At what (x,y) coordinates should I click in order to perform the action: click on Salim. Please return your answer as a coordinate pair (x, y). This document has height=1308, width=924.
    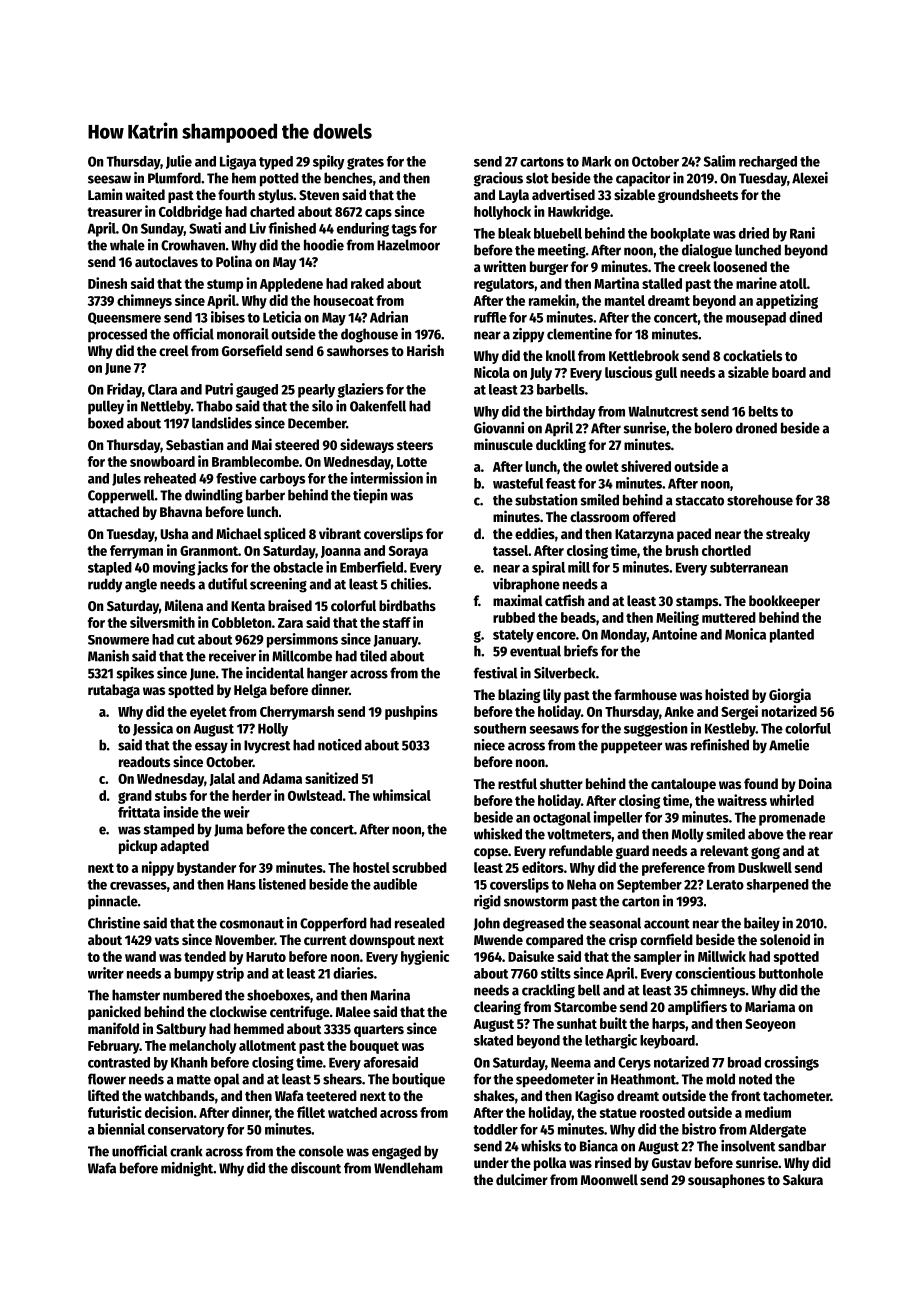
    Looking at the image, I should click on (720, 161).
